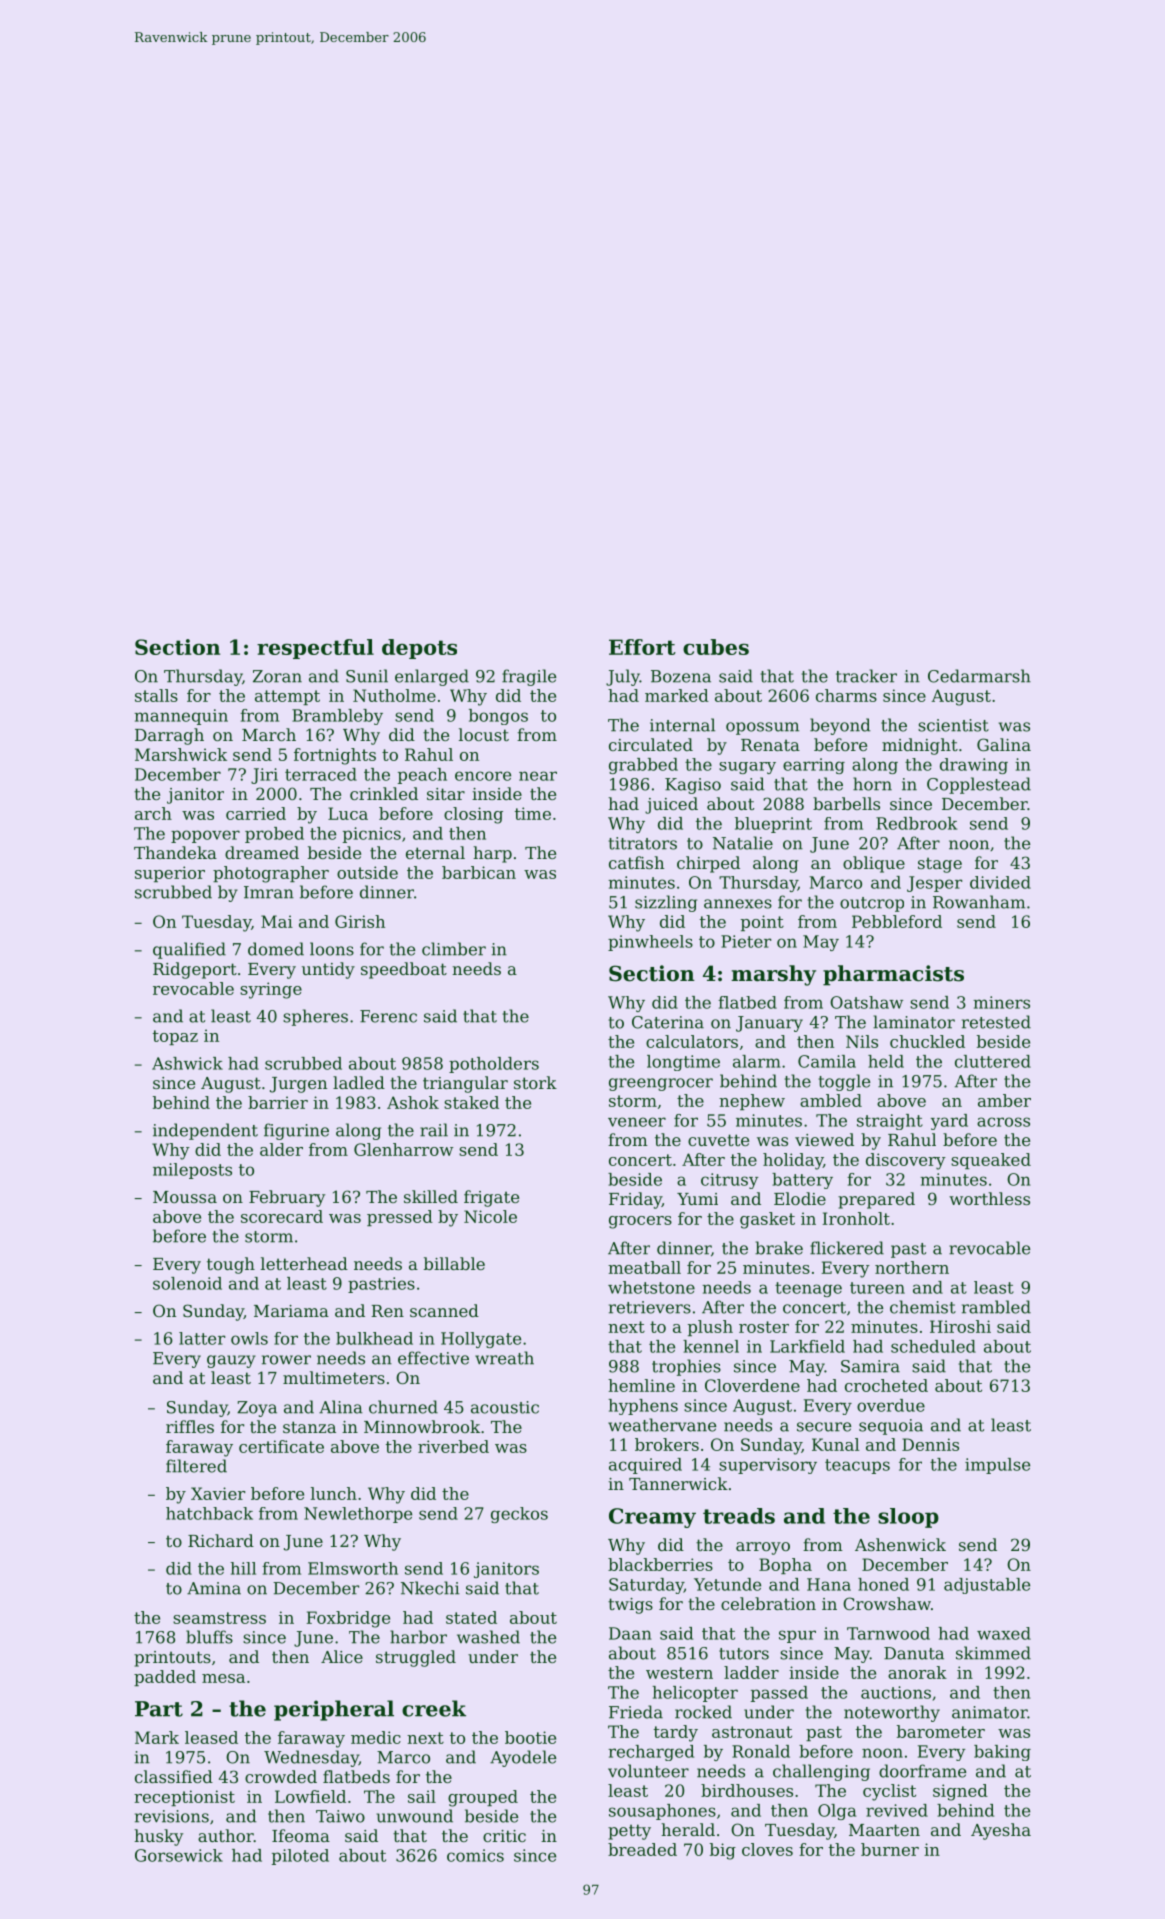 This screenshot has width=1165, height=1919. What do you see at coordinates (388, 1016) in the screenshot?
I see `Ferenc` at bounding box center [388, 1016].
